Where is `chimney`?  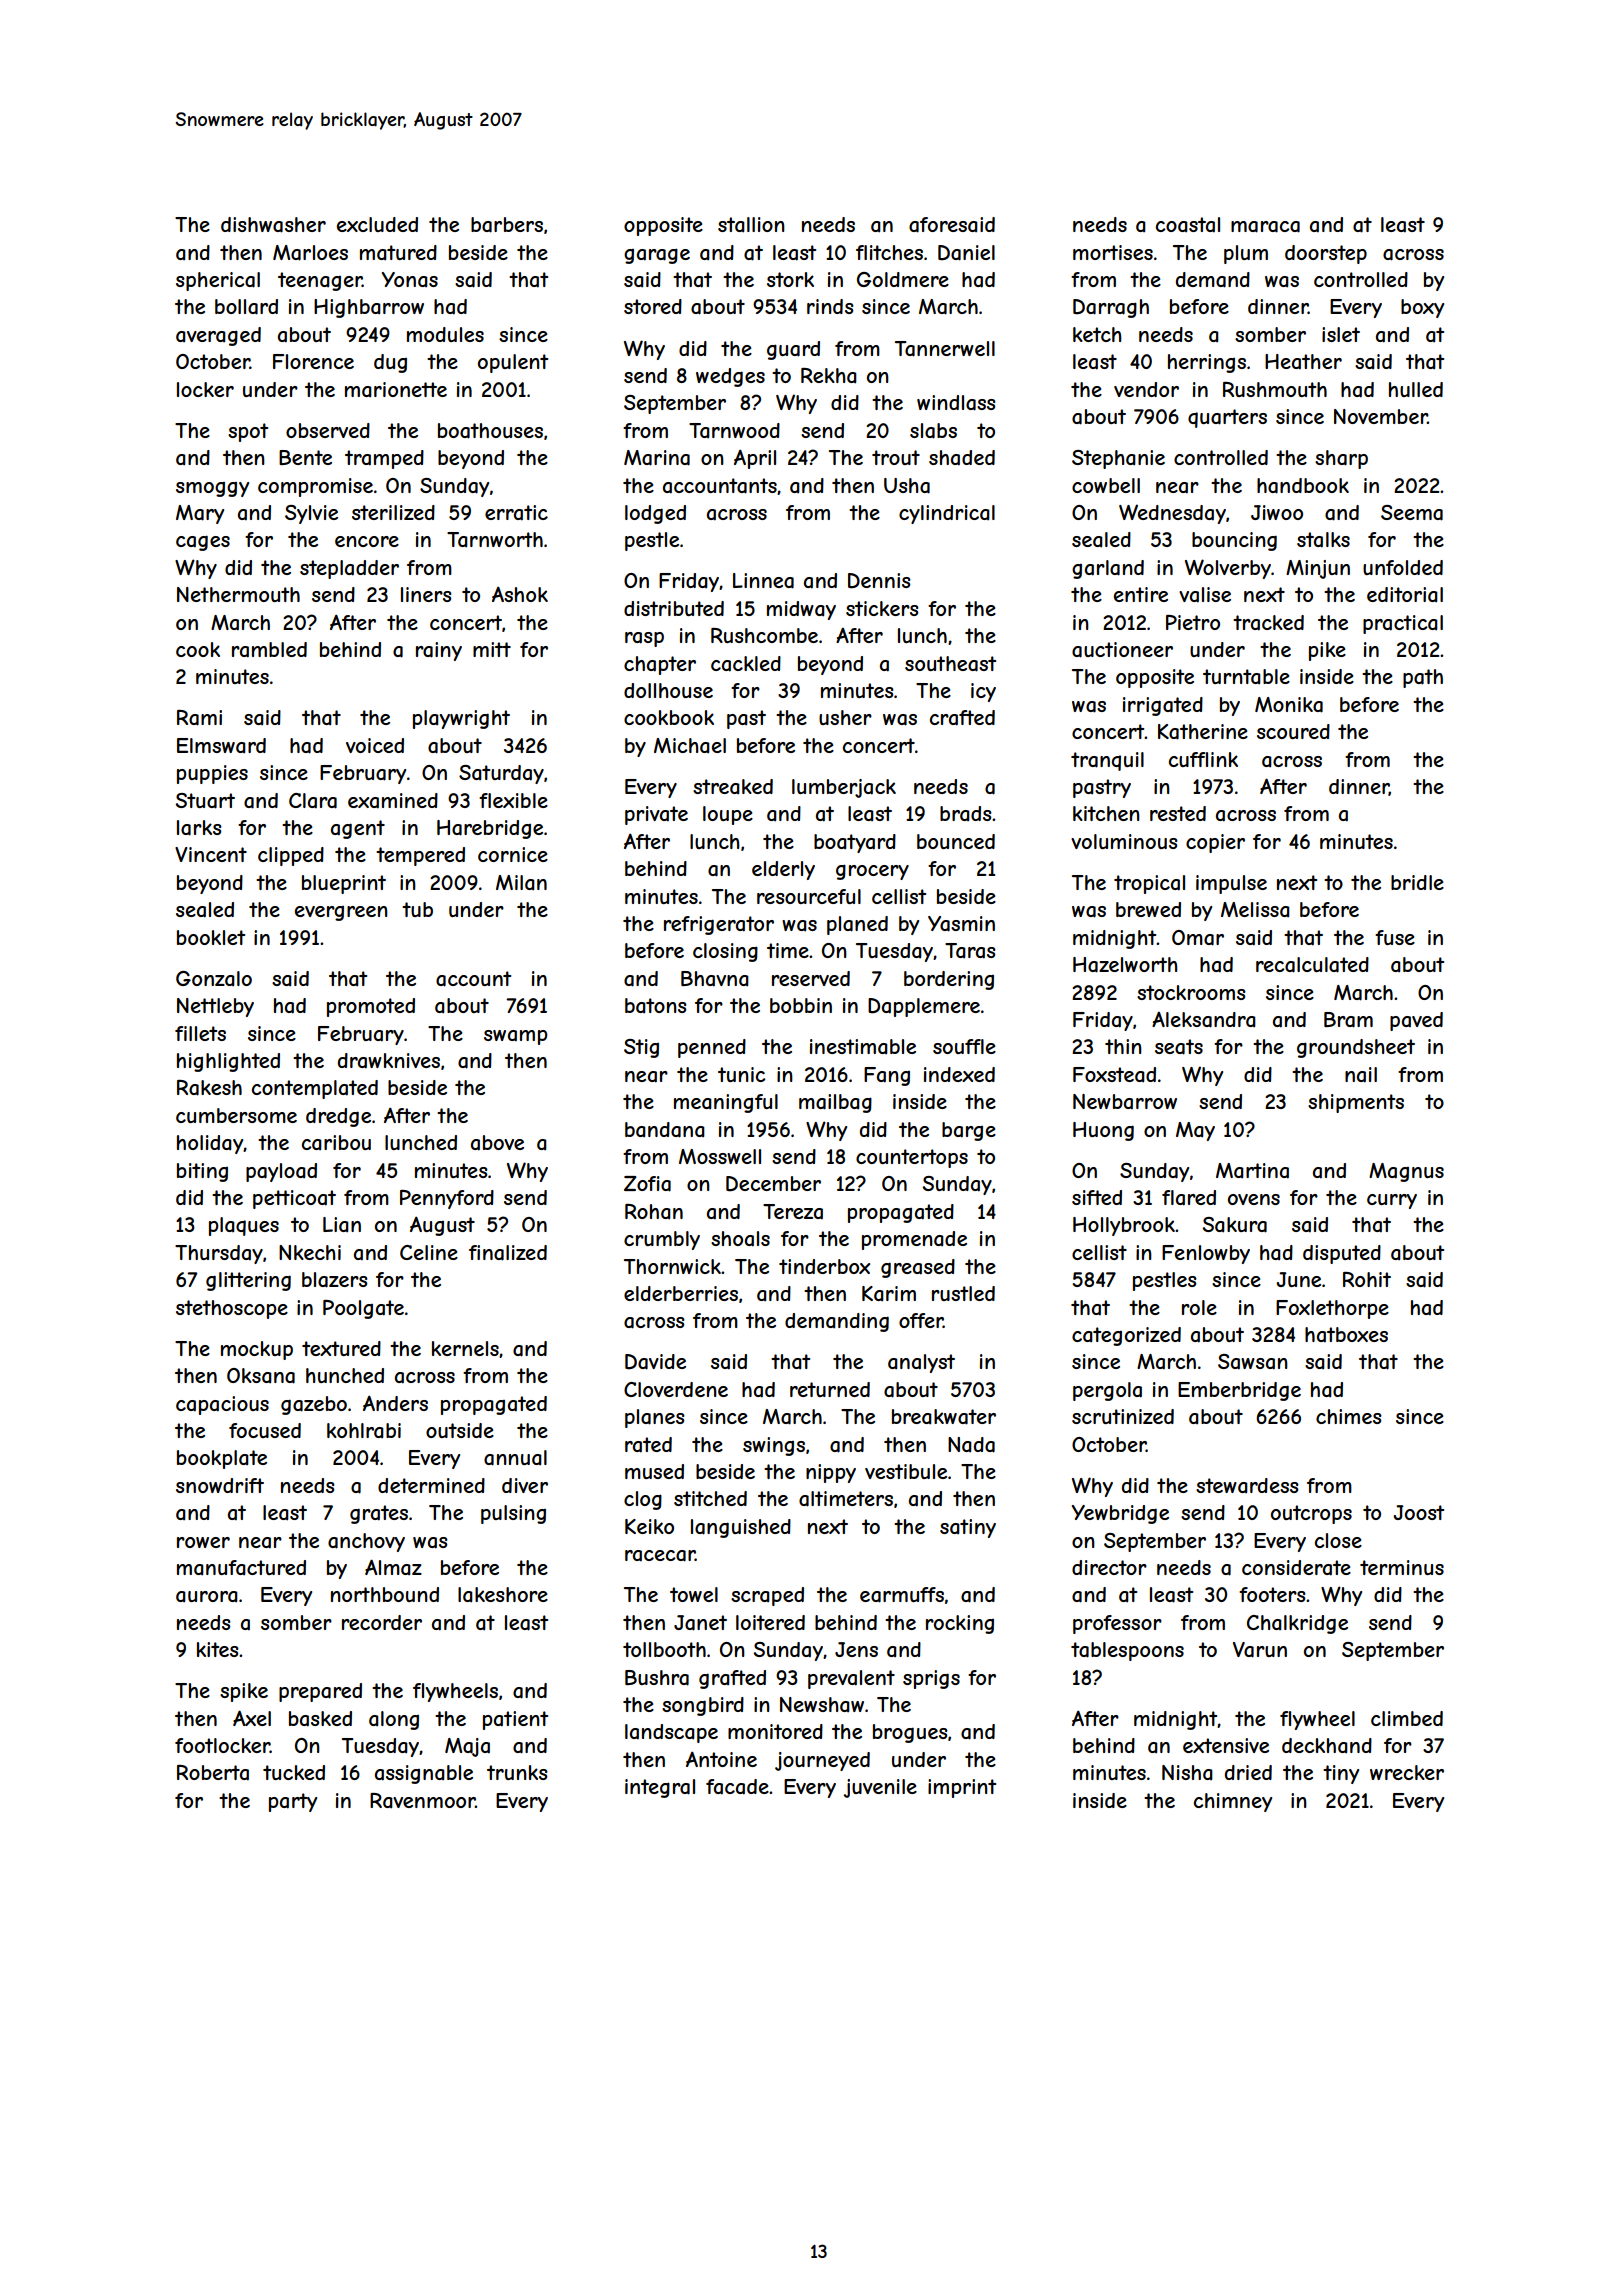 chimney is located at coordinates (1233, 1802).
